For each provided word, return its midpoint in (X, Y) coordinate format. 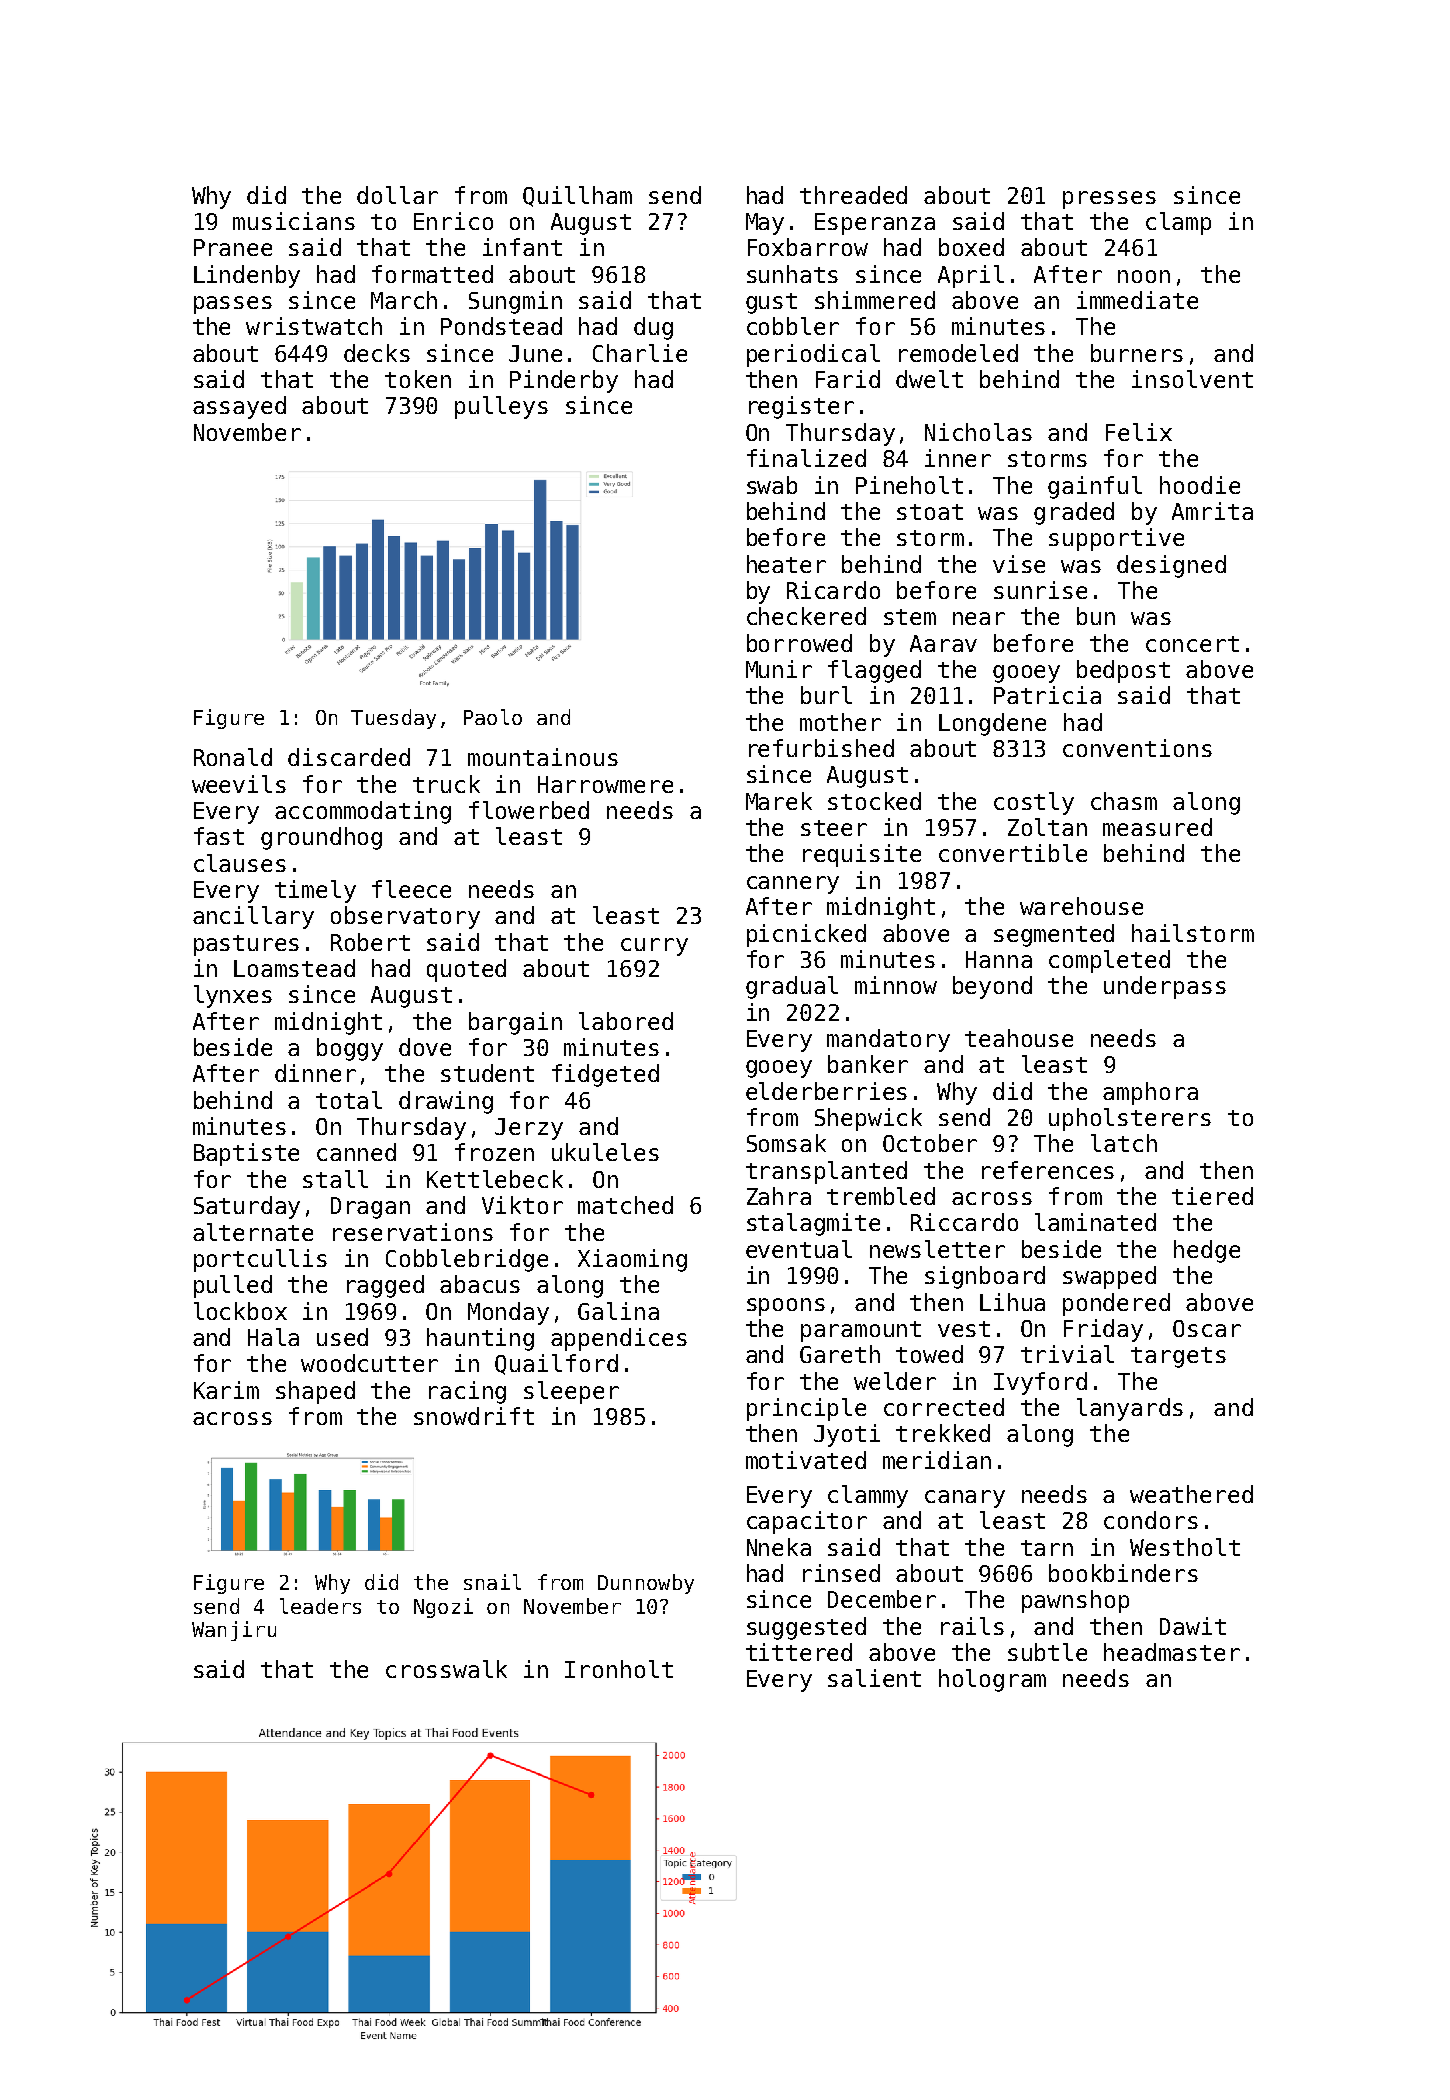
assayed (239, 407)
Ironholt (619, 1669)
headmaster (1172, 1652)
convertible (1013, 853)
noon (1144, 276)
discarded (349, 757)
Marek (779, 801)
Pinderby (564, 381)
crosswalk (446, 1669)
